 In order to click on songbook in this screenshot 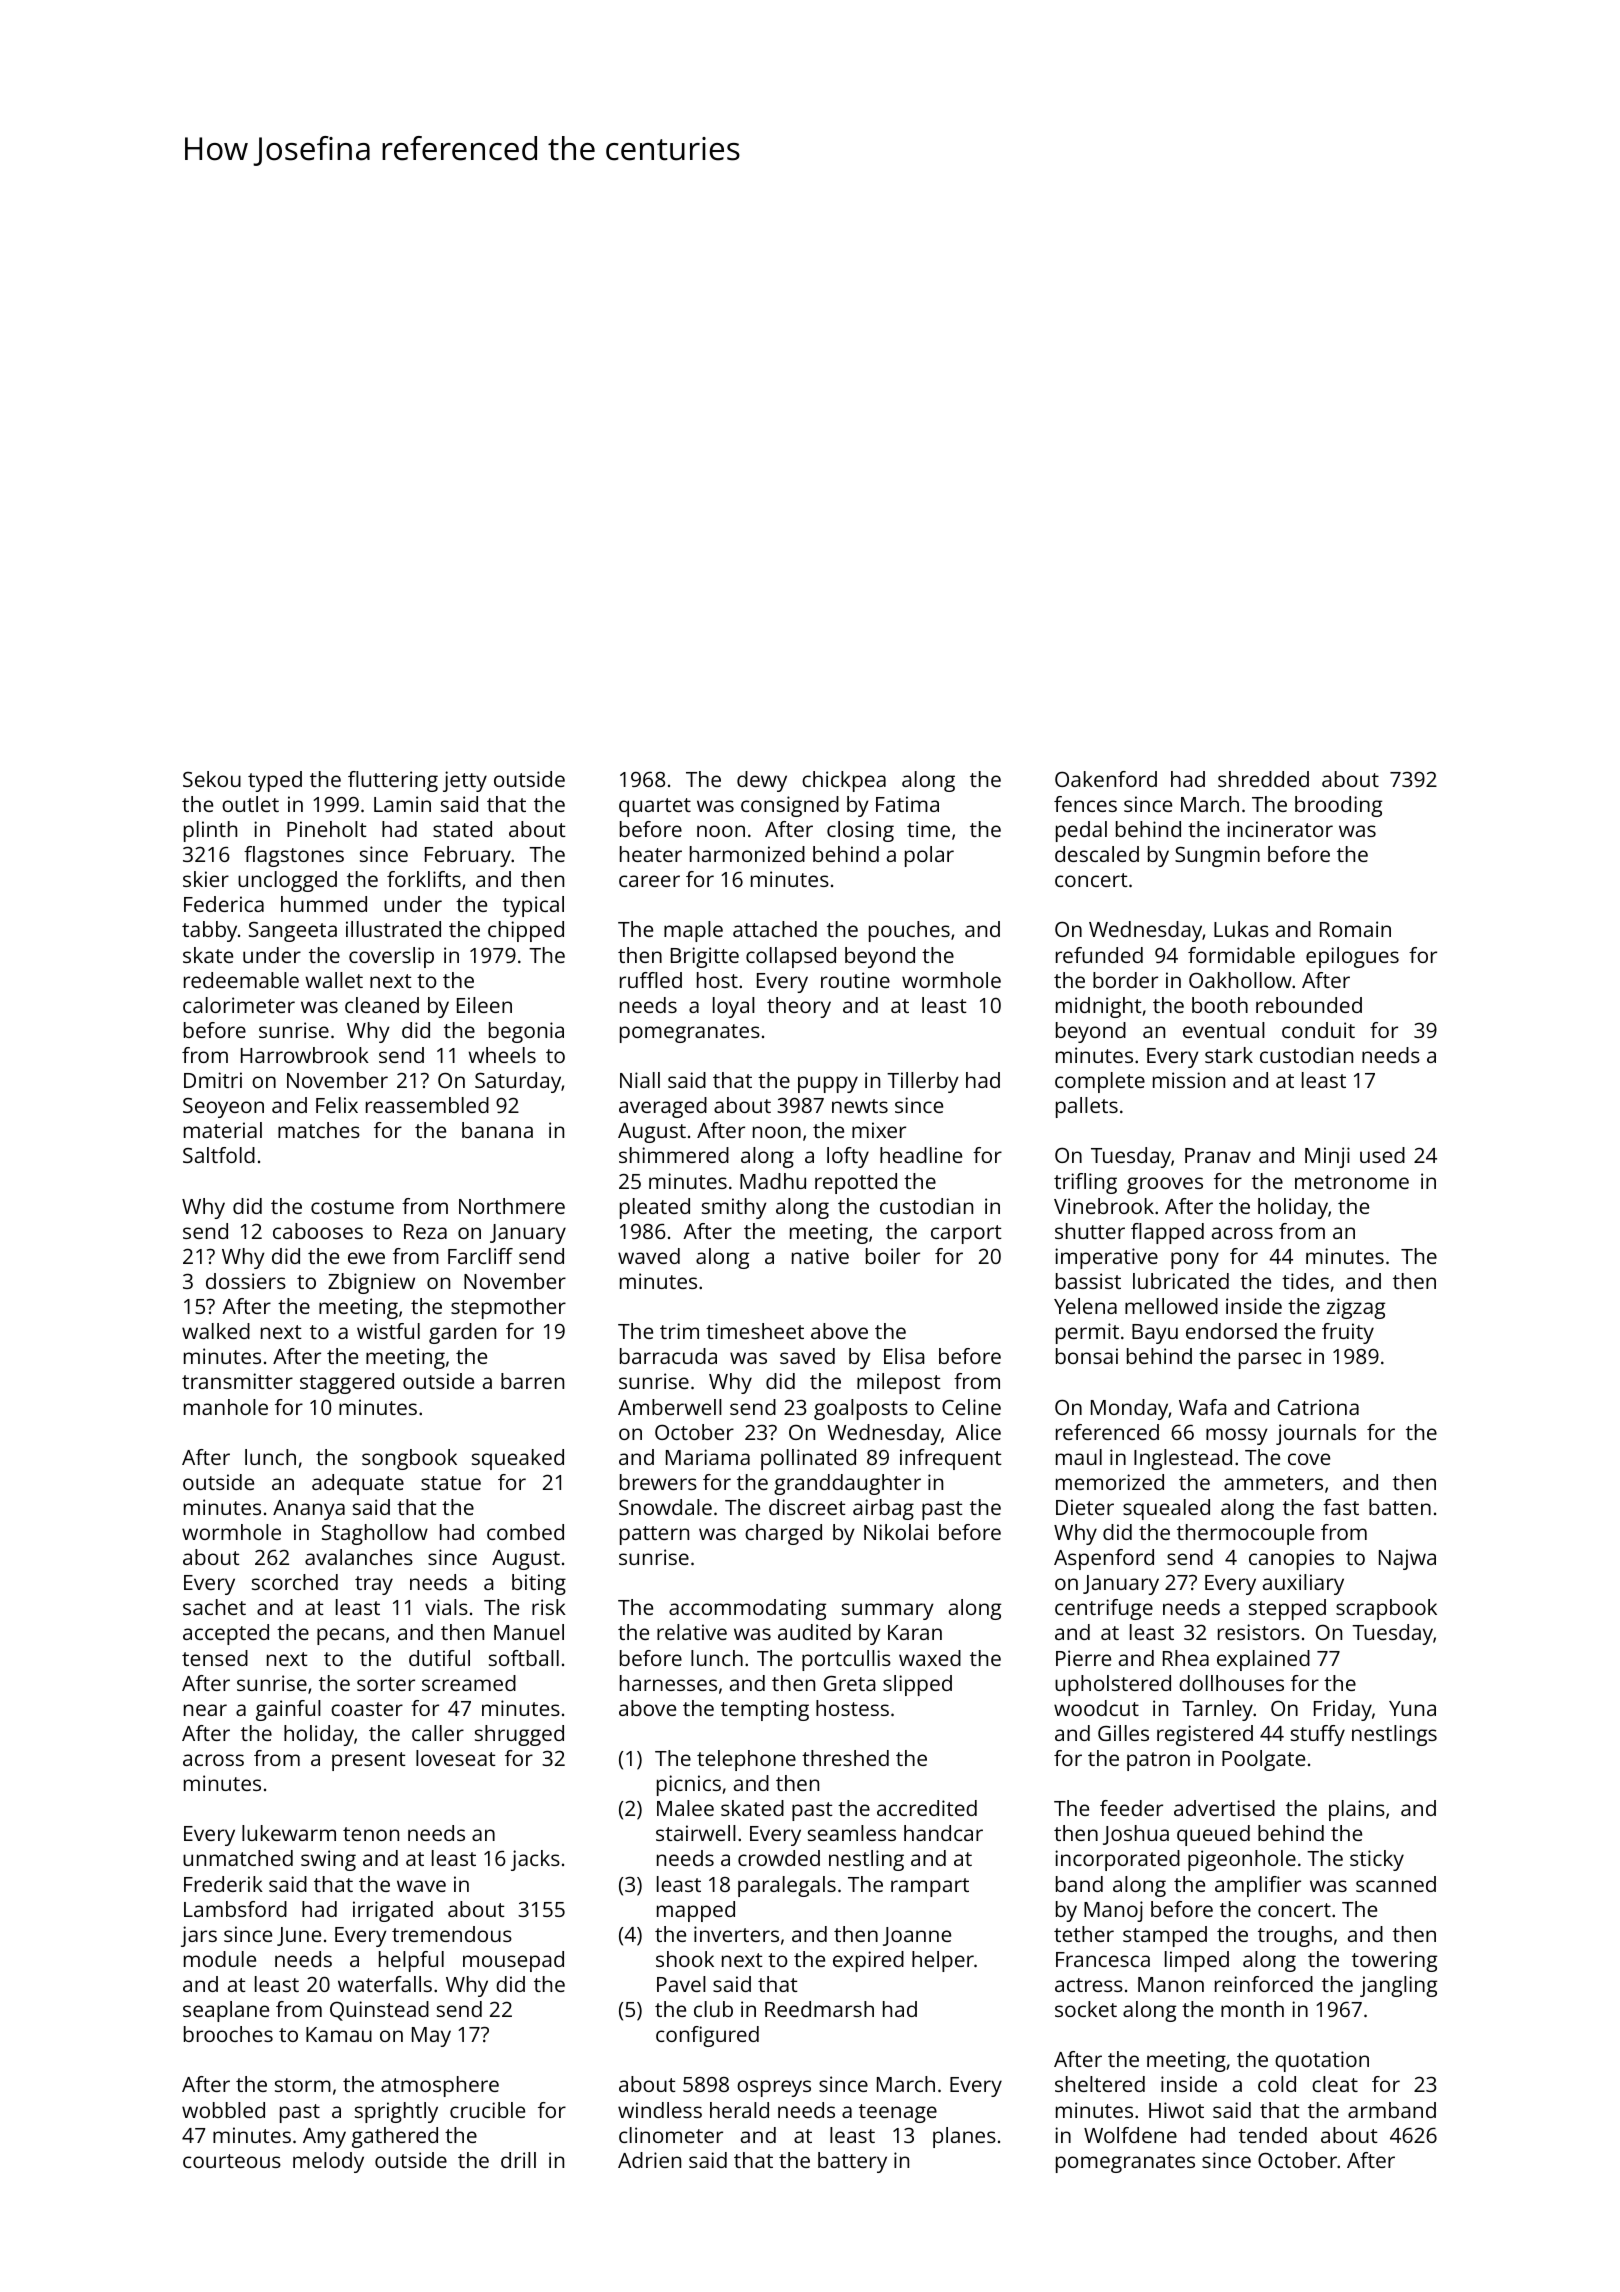, I will do `click(409, 1459)`.
